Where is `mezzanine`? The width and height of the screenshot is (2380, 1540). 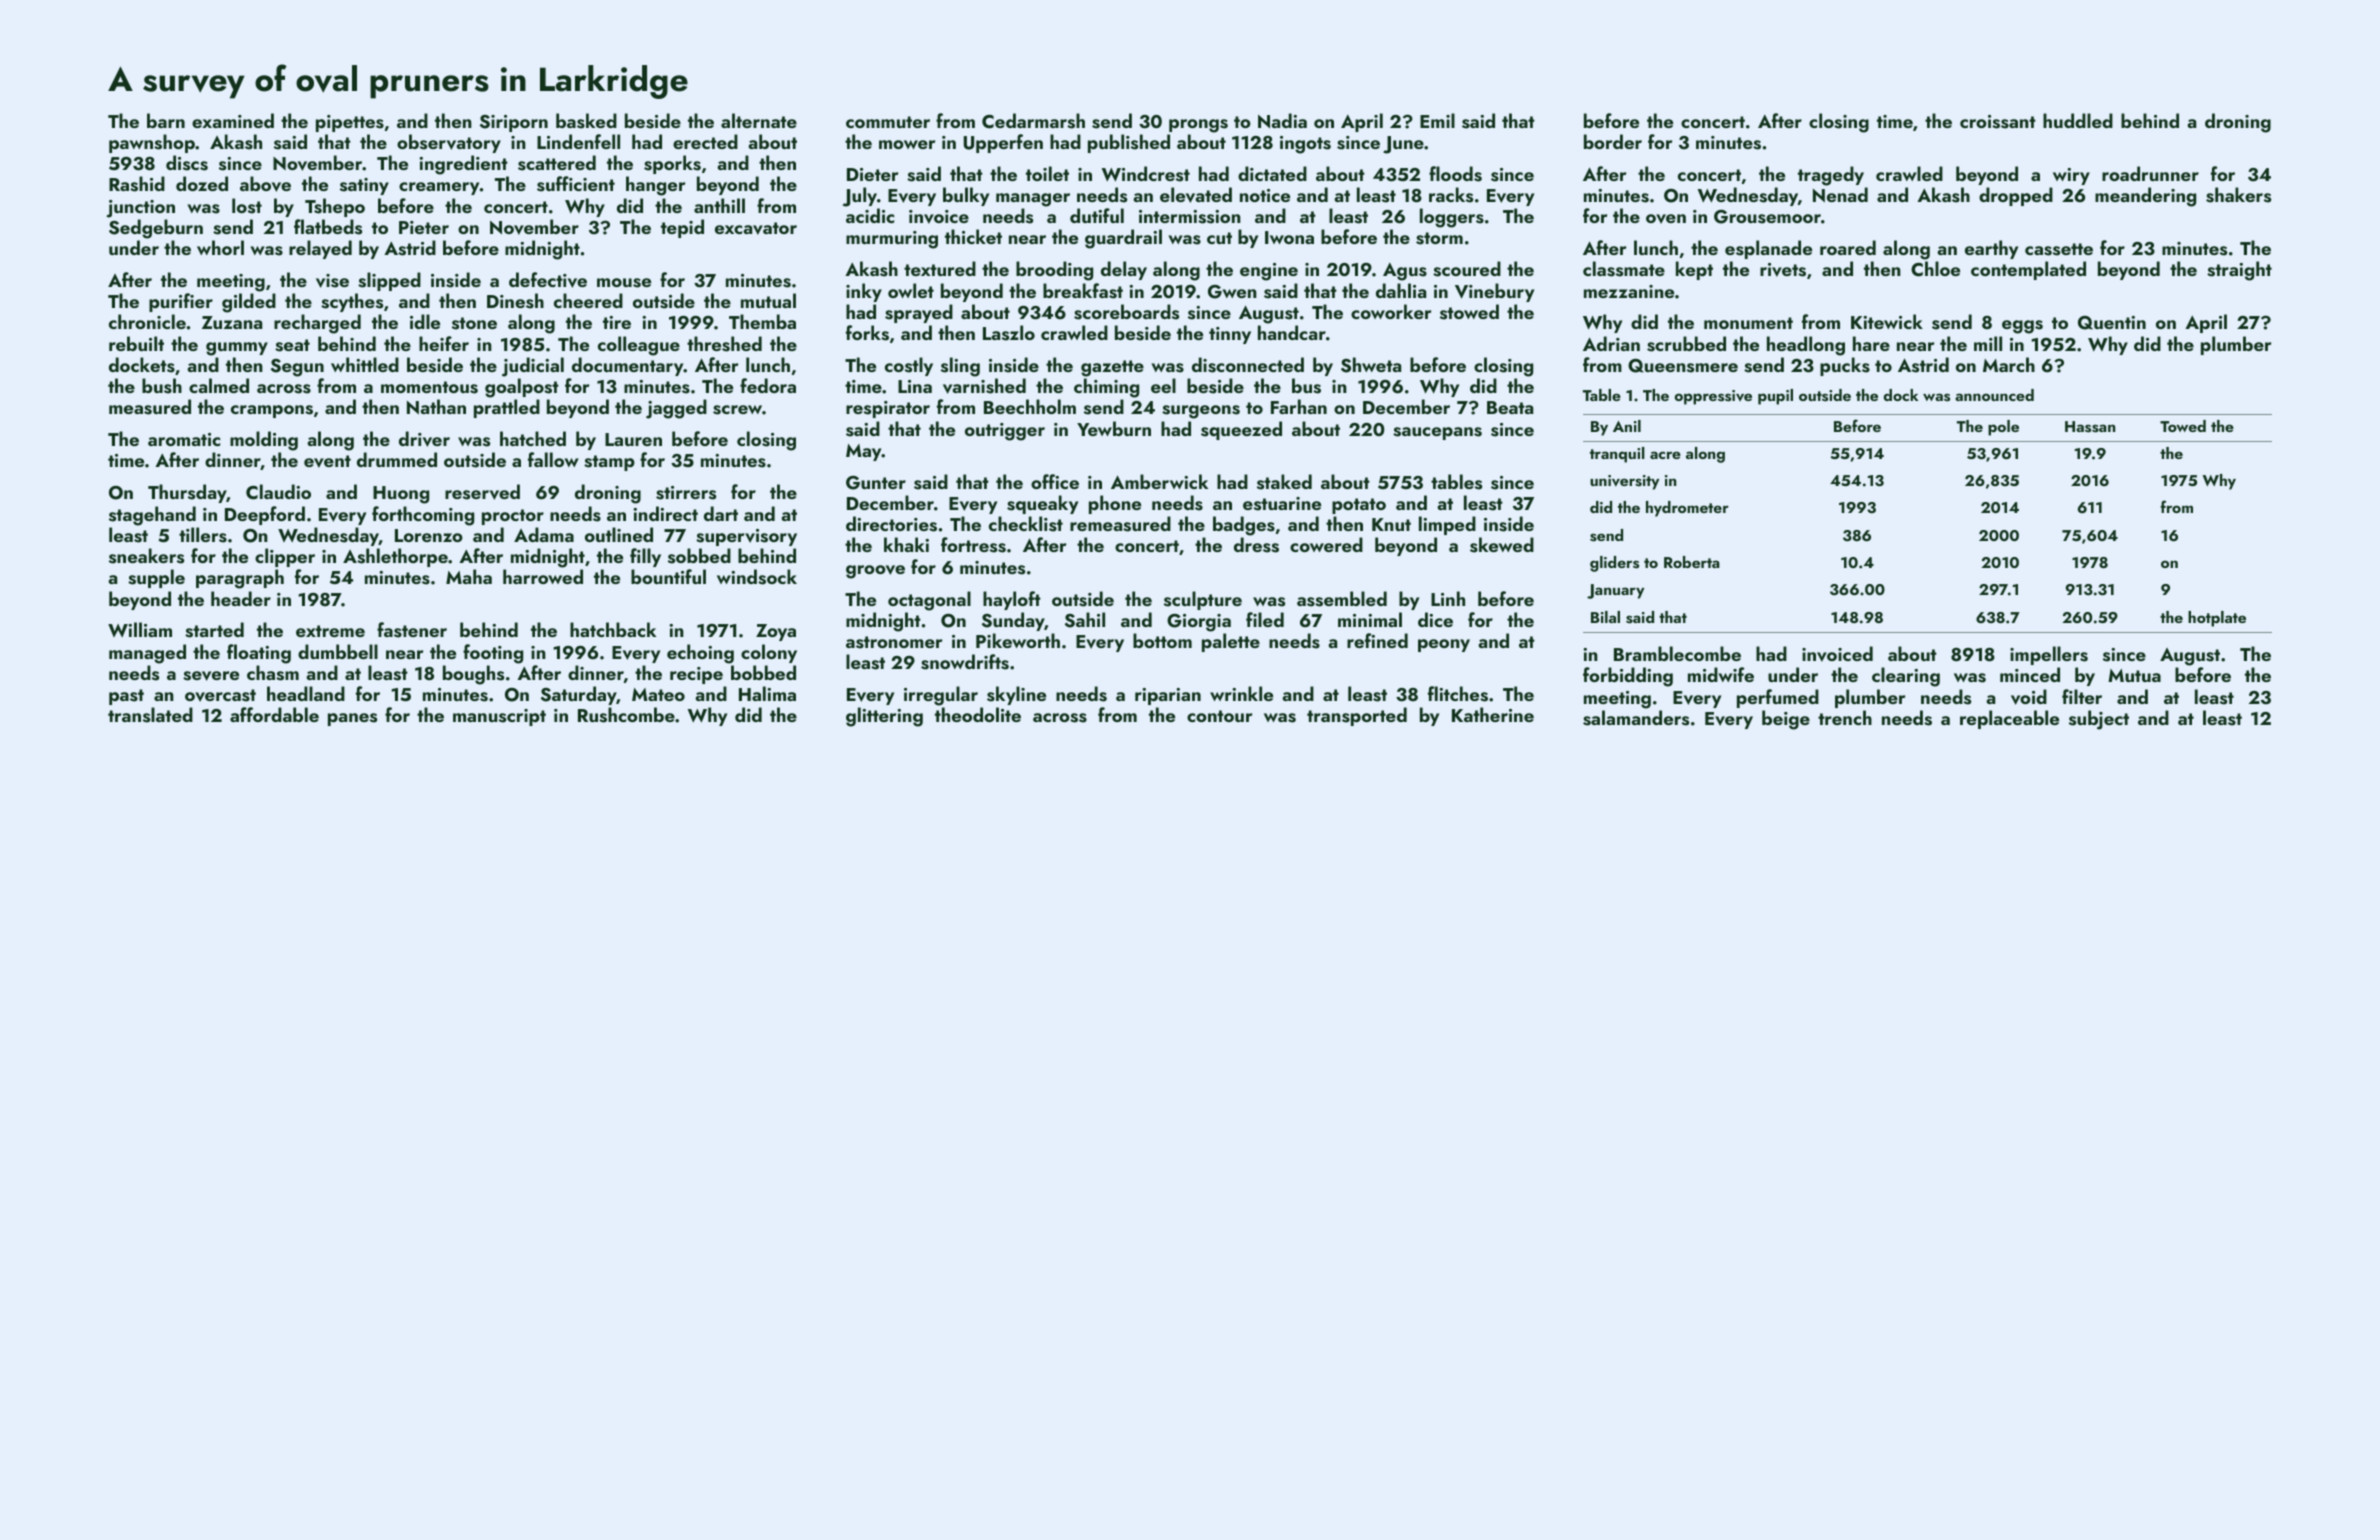
mezzanine is located at coordinates (1629, 291).
